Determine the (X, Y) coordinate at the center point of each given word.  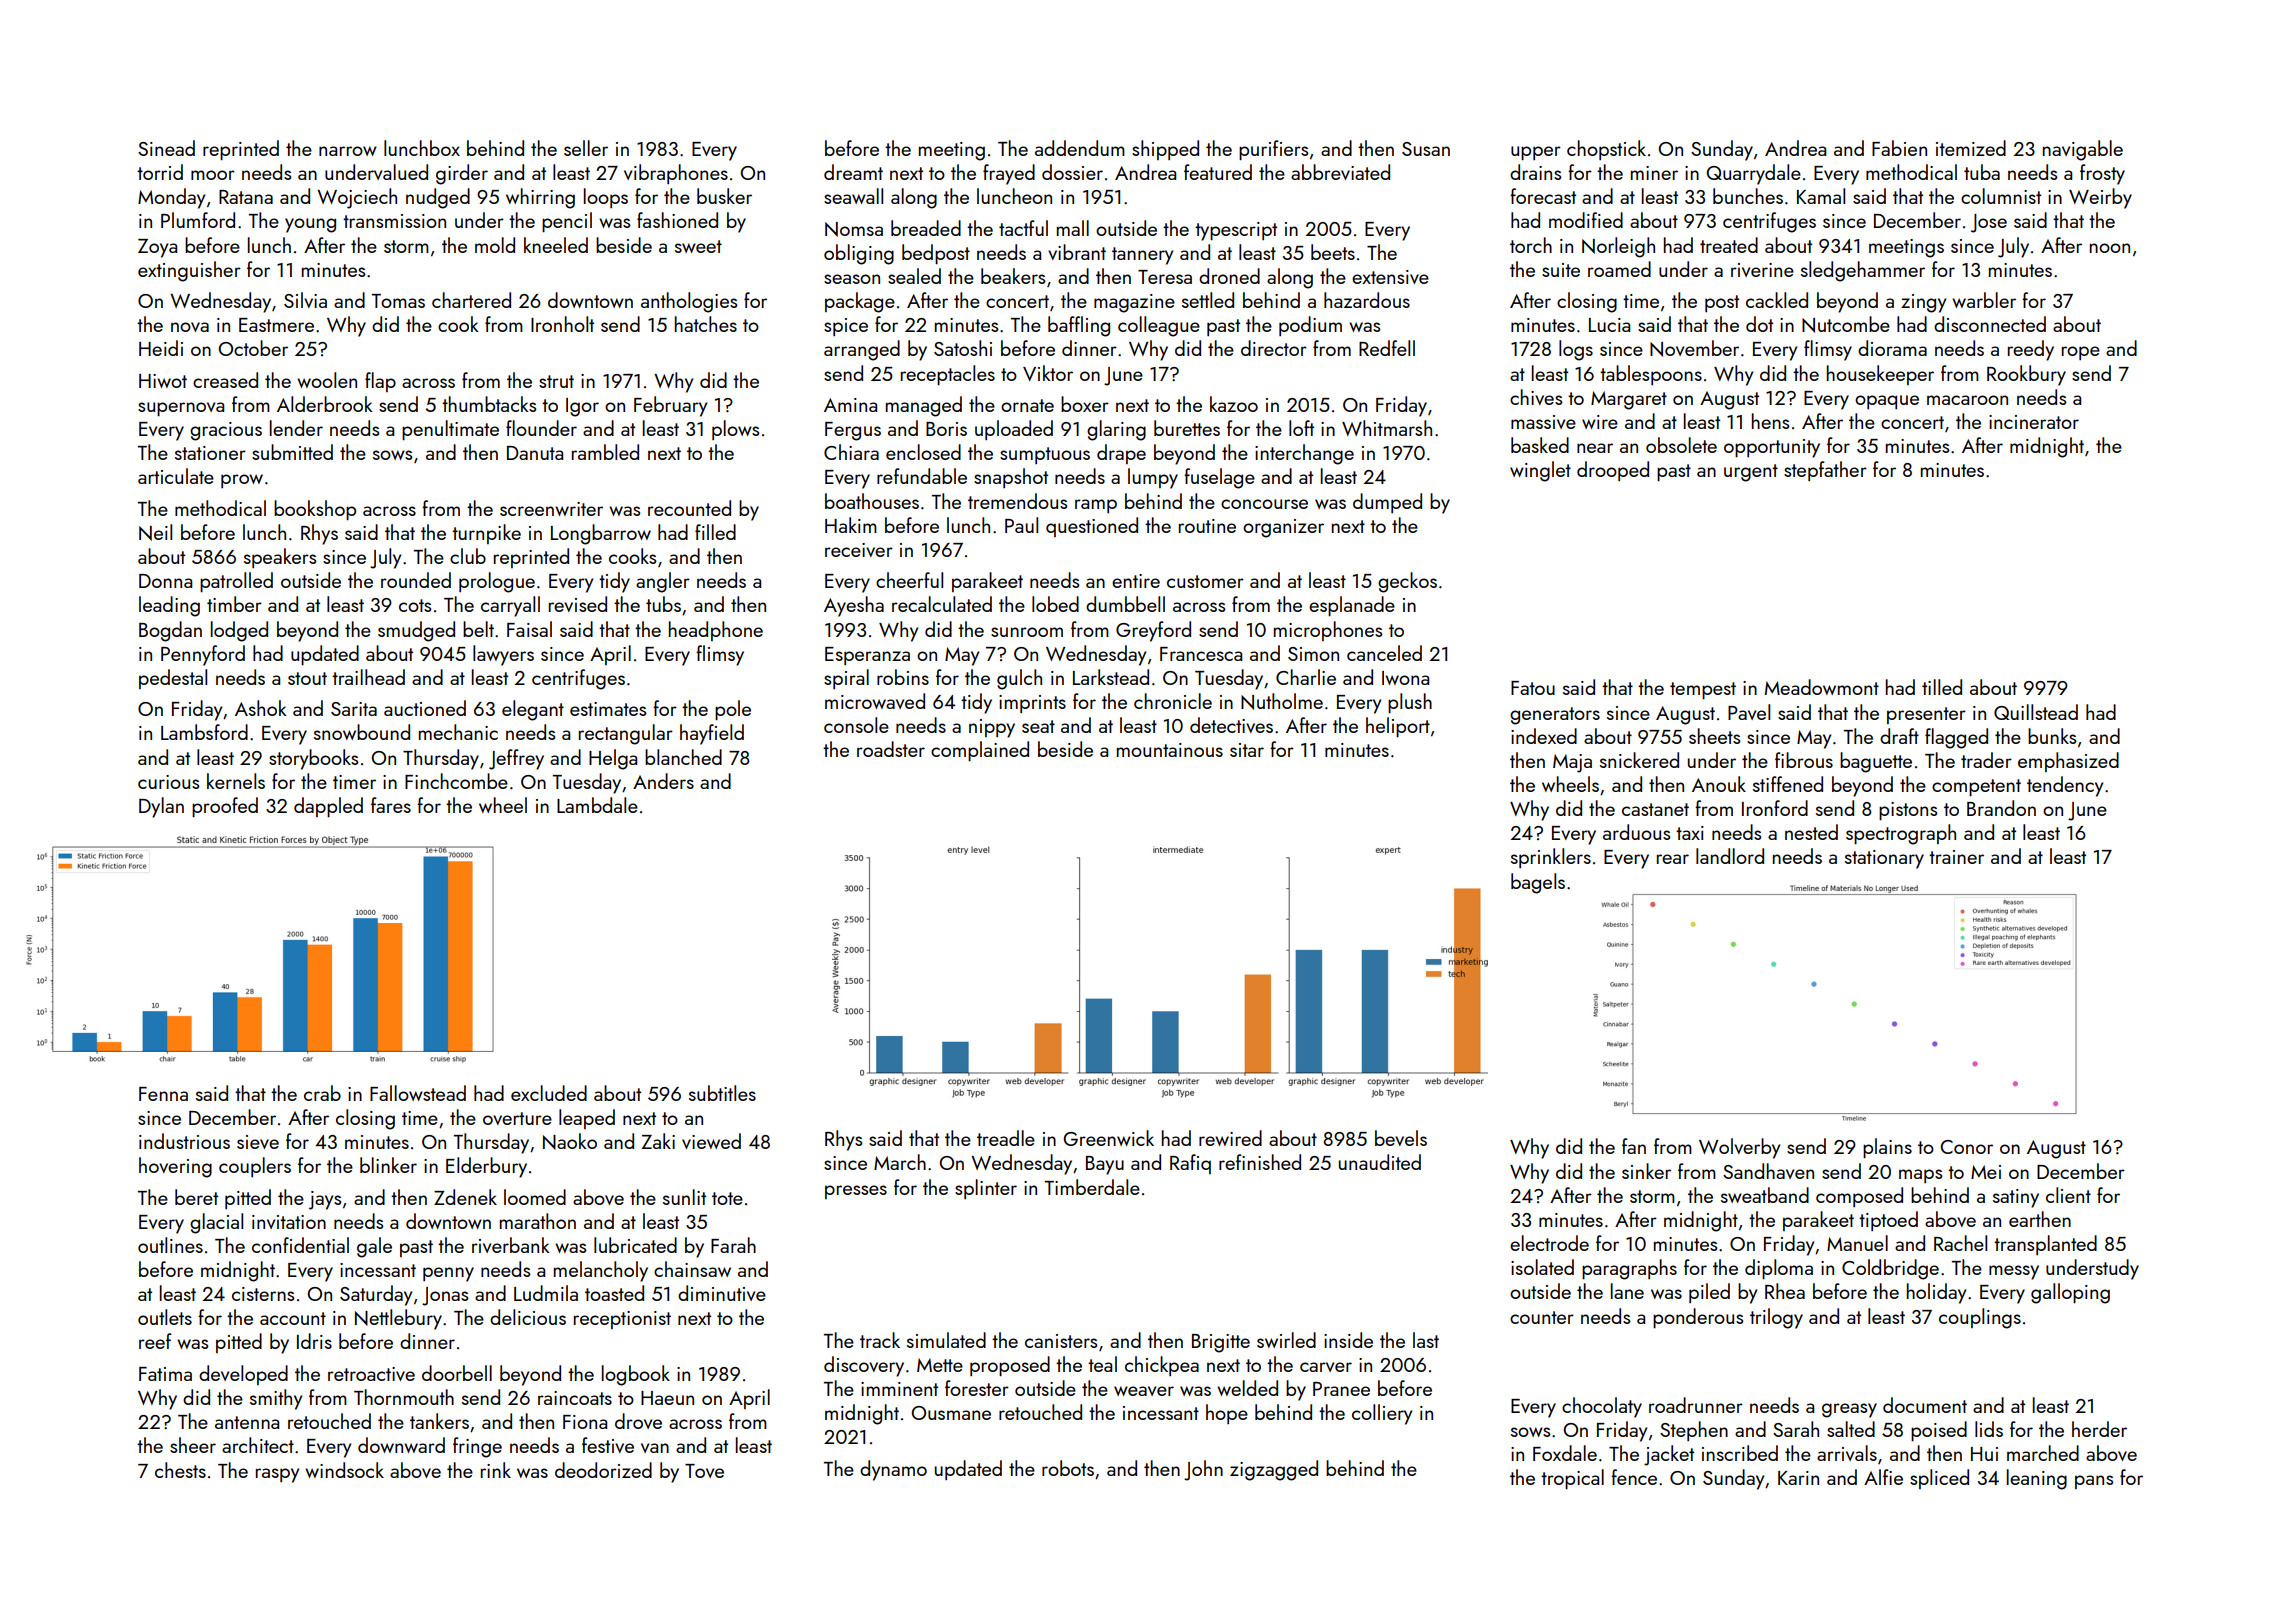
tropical (1572, 1479)
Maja (1572, 763)
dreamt (853, 172)
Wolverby (1739, 1148)
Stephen (1694, 1431)
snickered (1639, 760)
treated (1729, 245)
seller (586, 148)
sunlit (684, 1197)
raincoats (575, 1398)
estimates (608, 709)
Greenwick (1108, 1138)
